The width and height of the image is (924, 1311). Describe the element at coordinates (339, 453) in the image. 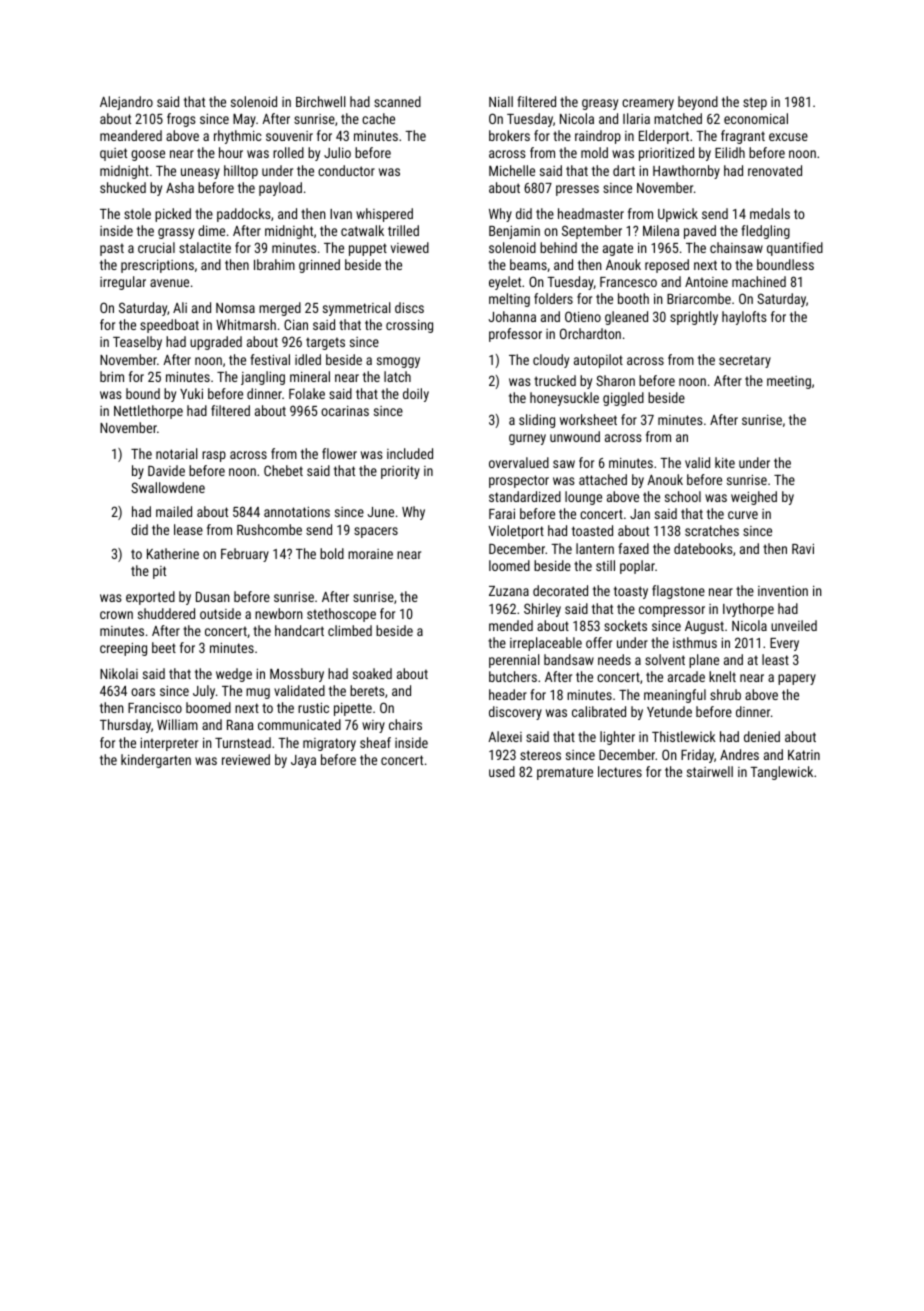

I see `flower` at that location.
